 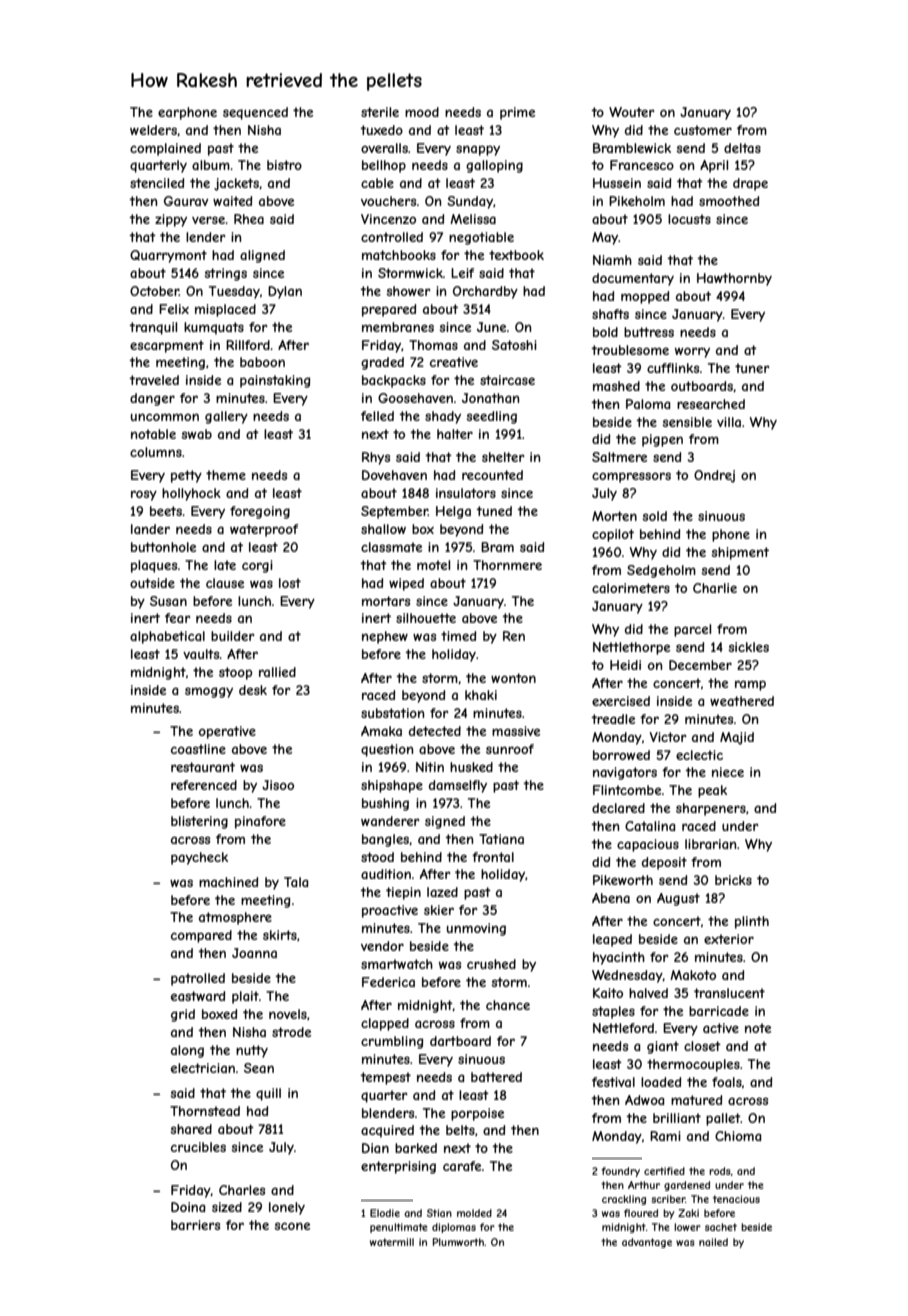 I want to click on massive, so click(x=516, y=731).
